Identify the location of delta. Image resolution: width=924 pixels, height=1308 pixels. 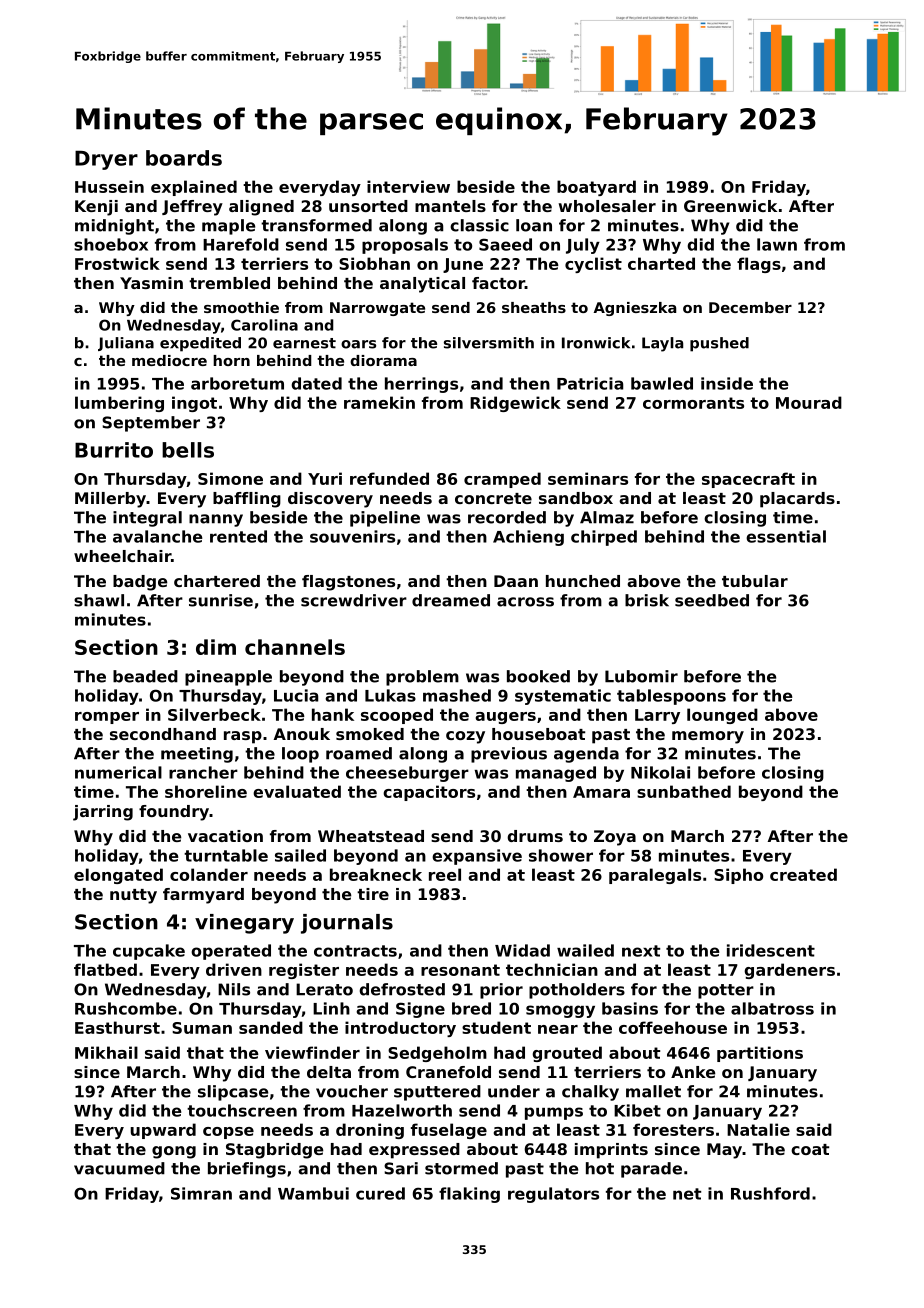
(329, 1072).
